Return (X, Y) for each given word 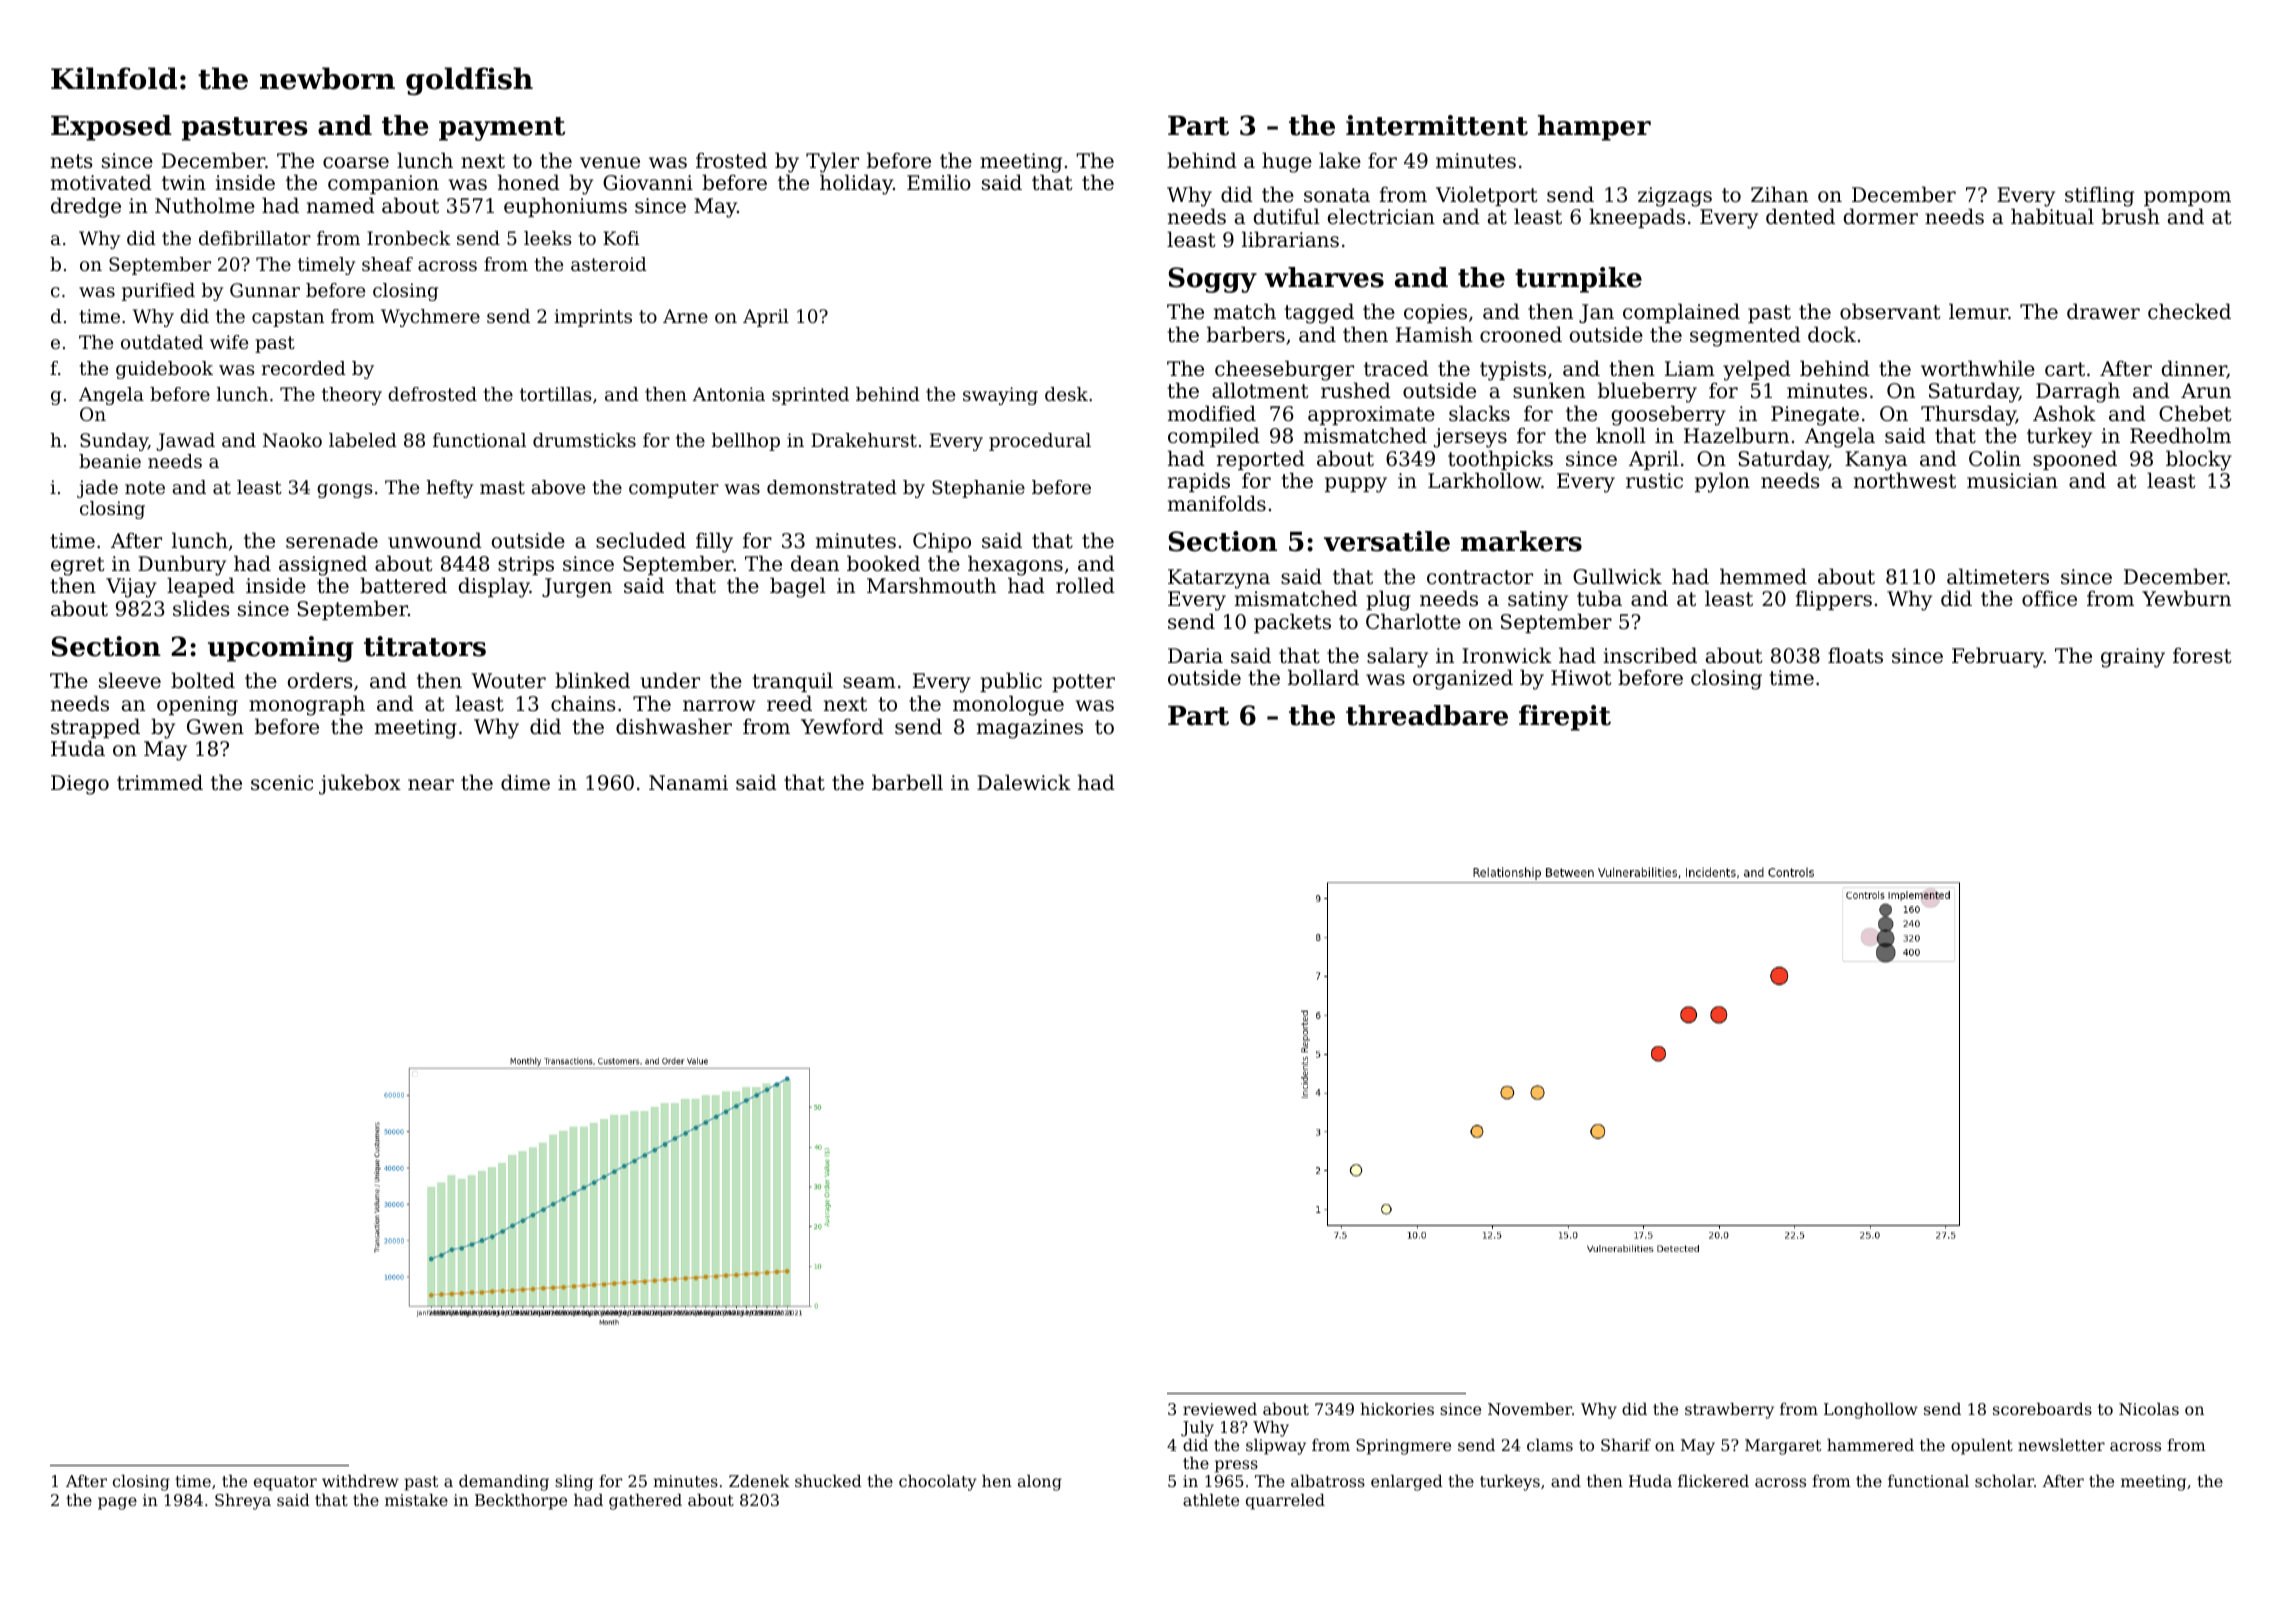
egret (77, 566)
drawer (2103, 311)
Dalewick (1024, 782)
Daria (1195, 655)
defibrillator (255, 238)
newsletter (2061, 1445)
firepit (1565, 718)
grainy (2133, 658)
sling (574, 1483)
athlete (1211, 1500)
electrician (1381, 216)
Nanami (688, 783)
